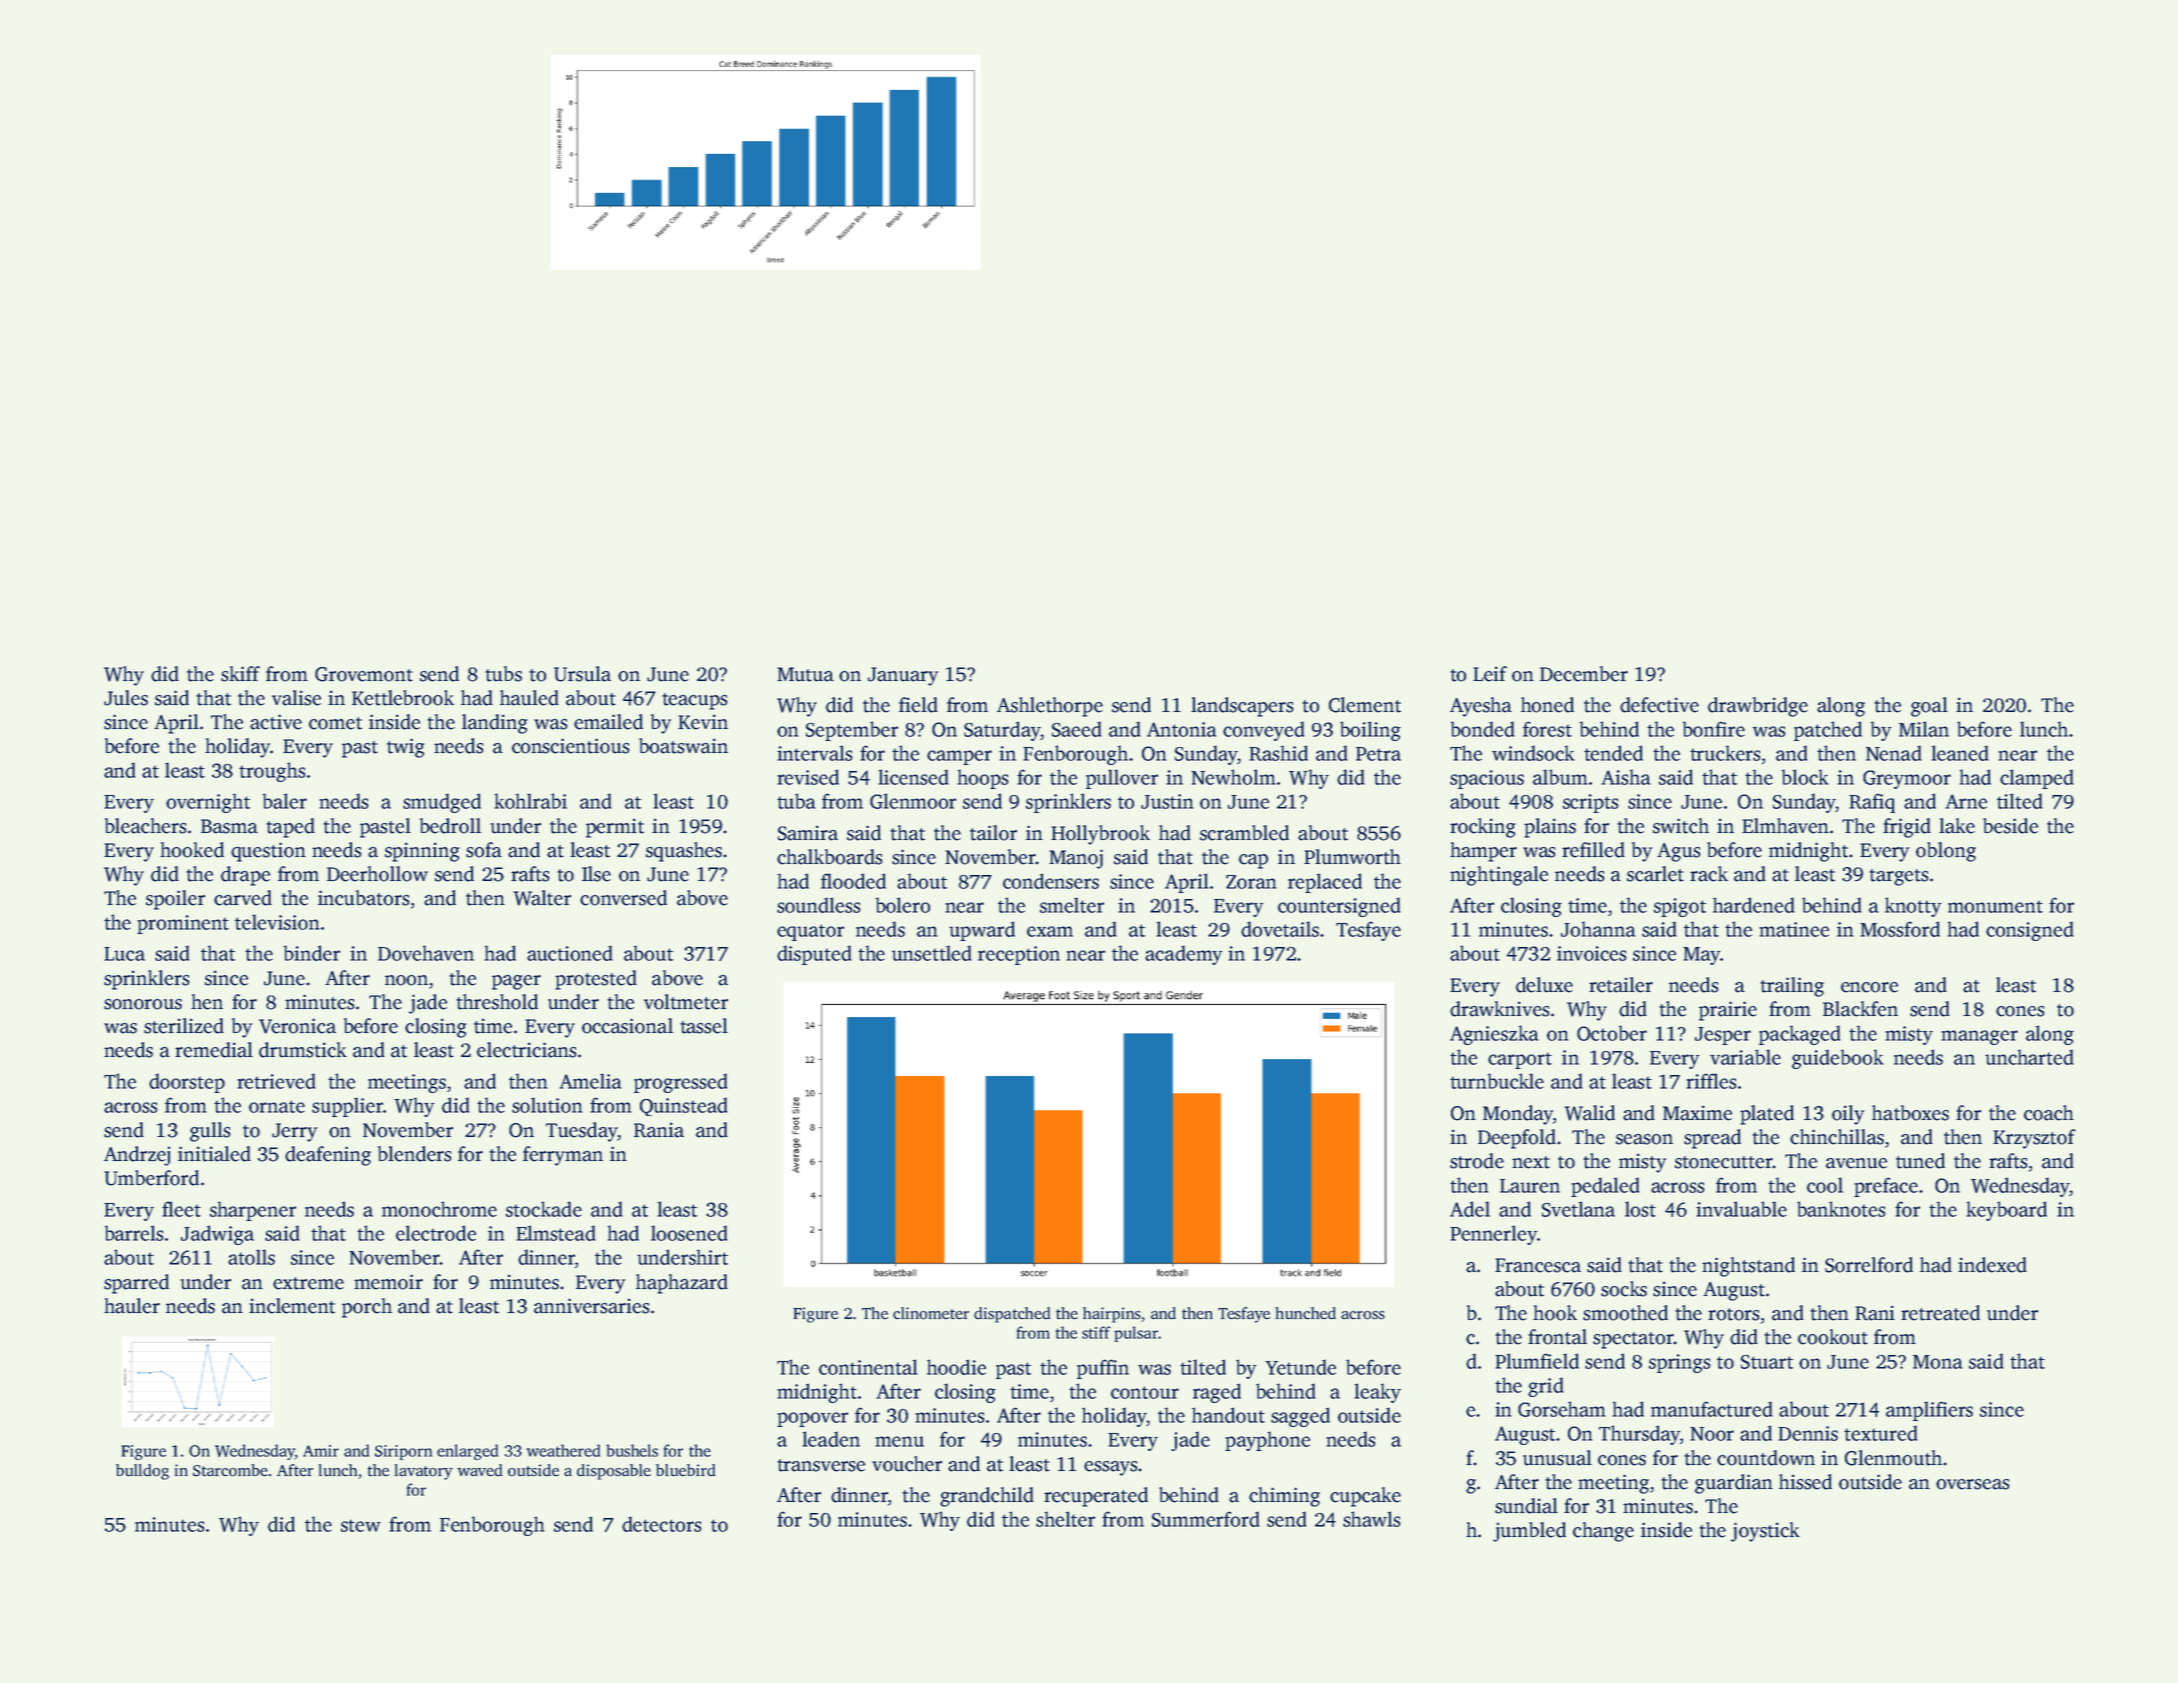  What do you see at coordinates (1979, 1037) in the page?
I see `manager` at bounding box center [1979, 1037].
